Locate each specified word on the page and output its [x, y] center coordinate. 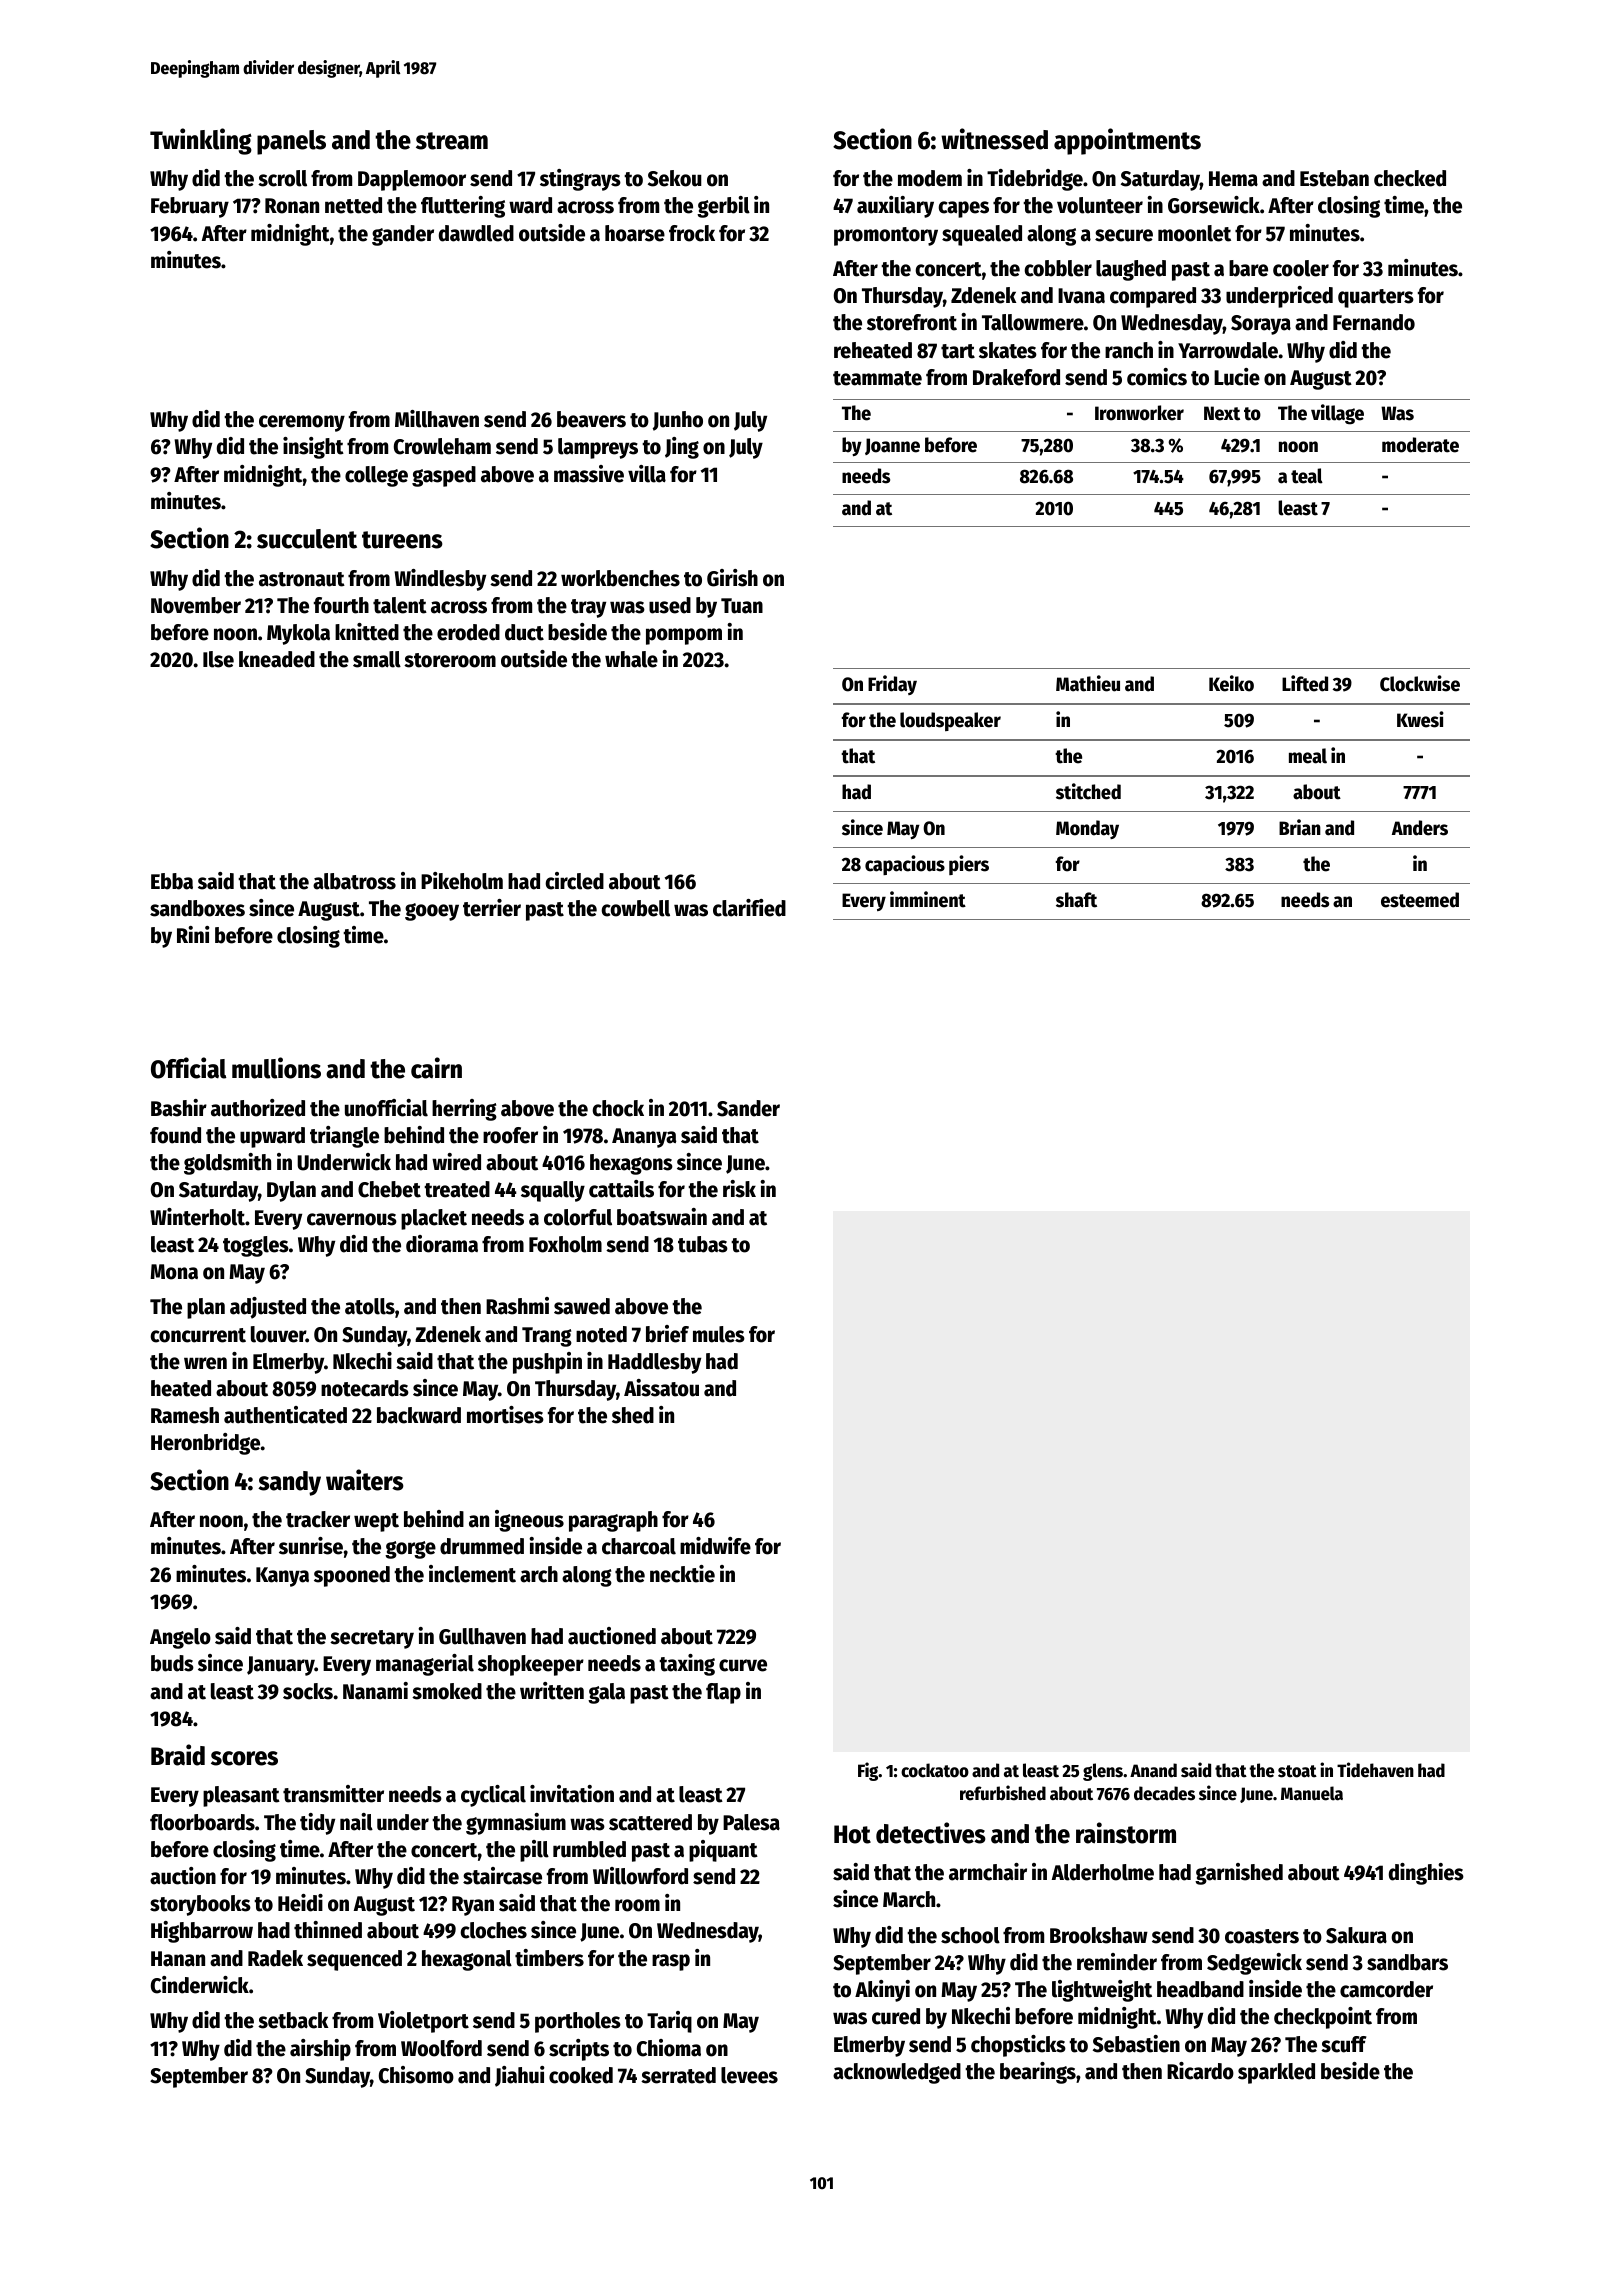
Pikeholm [462, 881]
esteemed [1420, 900]
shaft [1076, 900]
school [970, 1935]
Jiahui [520, 2076]
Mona [174, 1272]
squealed [982, 235]
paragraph [613, 1521]
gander [403, 235]
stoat [1297, 1771]
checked [1410, 178]
